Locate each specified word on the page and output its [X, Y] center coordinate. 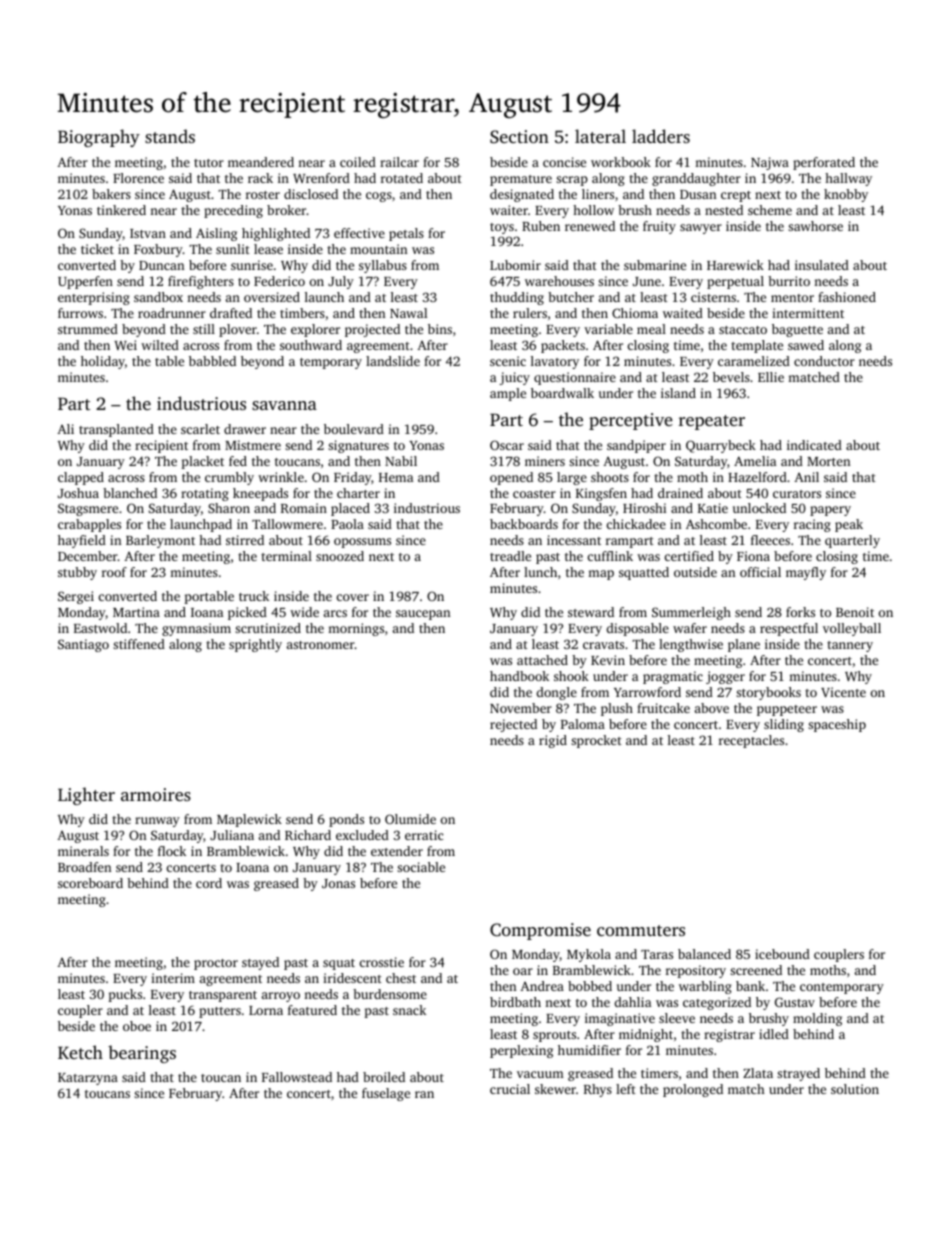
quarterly [852, 541]
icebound [782, 954]
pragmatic [673, 677]
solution [855, 1089]
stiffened [139, 644]
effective [359, 233]
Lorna [266, 1010]
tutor [209, 163]
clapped [81, 478]
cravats [603, 645]
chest [401, 978]
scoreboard [90, 883]
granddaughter [696, 179]
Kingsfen [601, 494]
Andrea [542, 986]
